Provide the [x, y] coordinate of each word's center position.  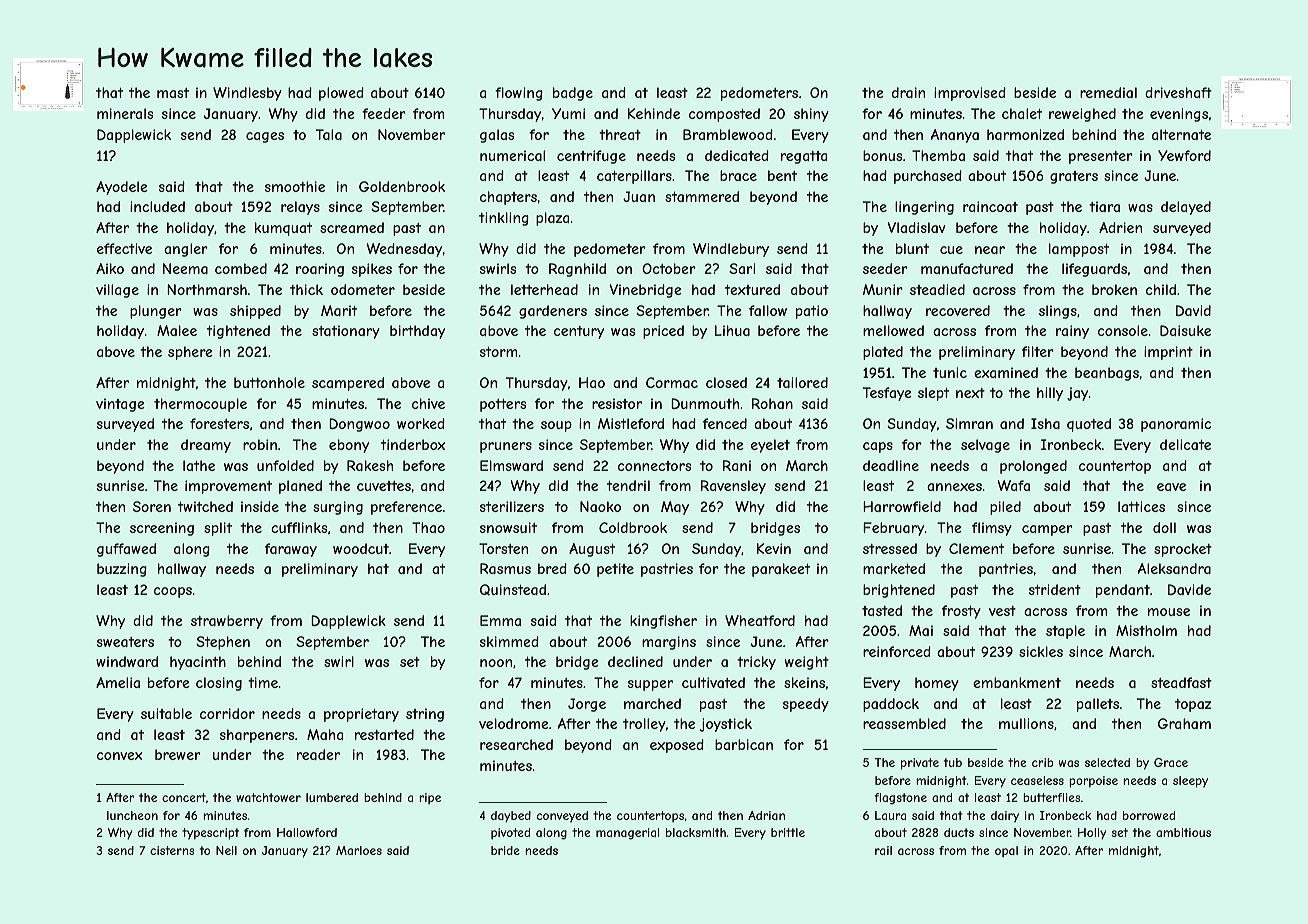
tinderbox [413, 444]
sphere [190, 353]
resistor [617, 403]
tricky [756, 663]
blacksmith [696, 832]
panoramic [1176, 425]
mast [173, 93]
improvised [970, 94]
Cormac [672, 382]
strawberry [227, 622]
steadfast [1181, 682]
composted [724, 115]
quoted [1089, 425]
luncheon [132, 815]
